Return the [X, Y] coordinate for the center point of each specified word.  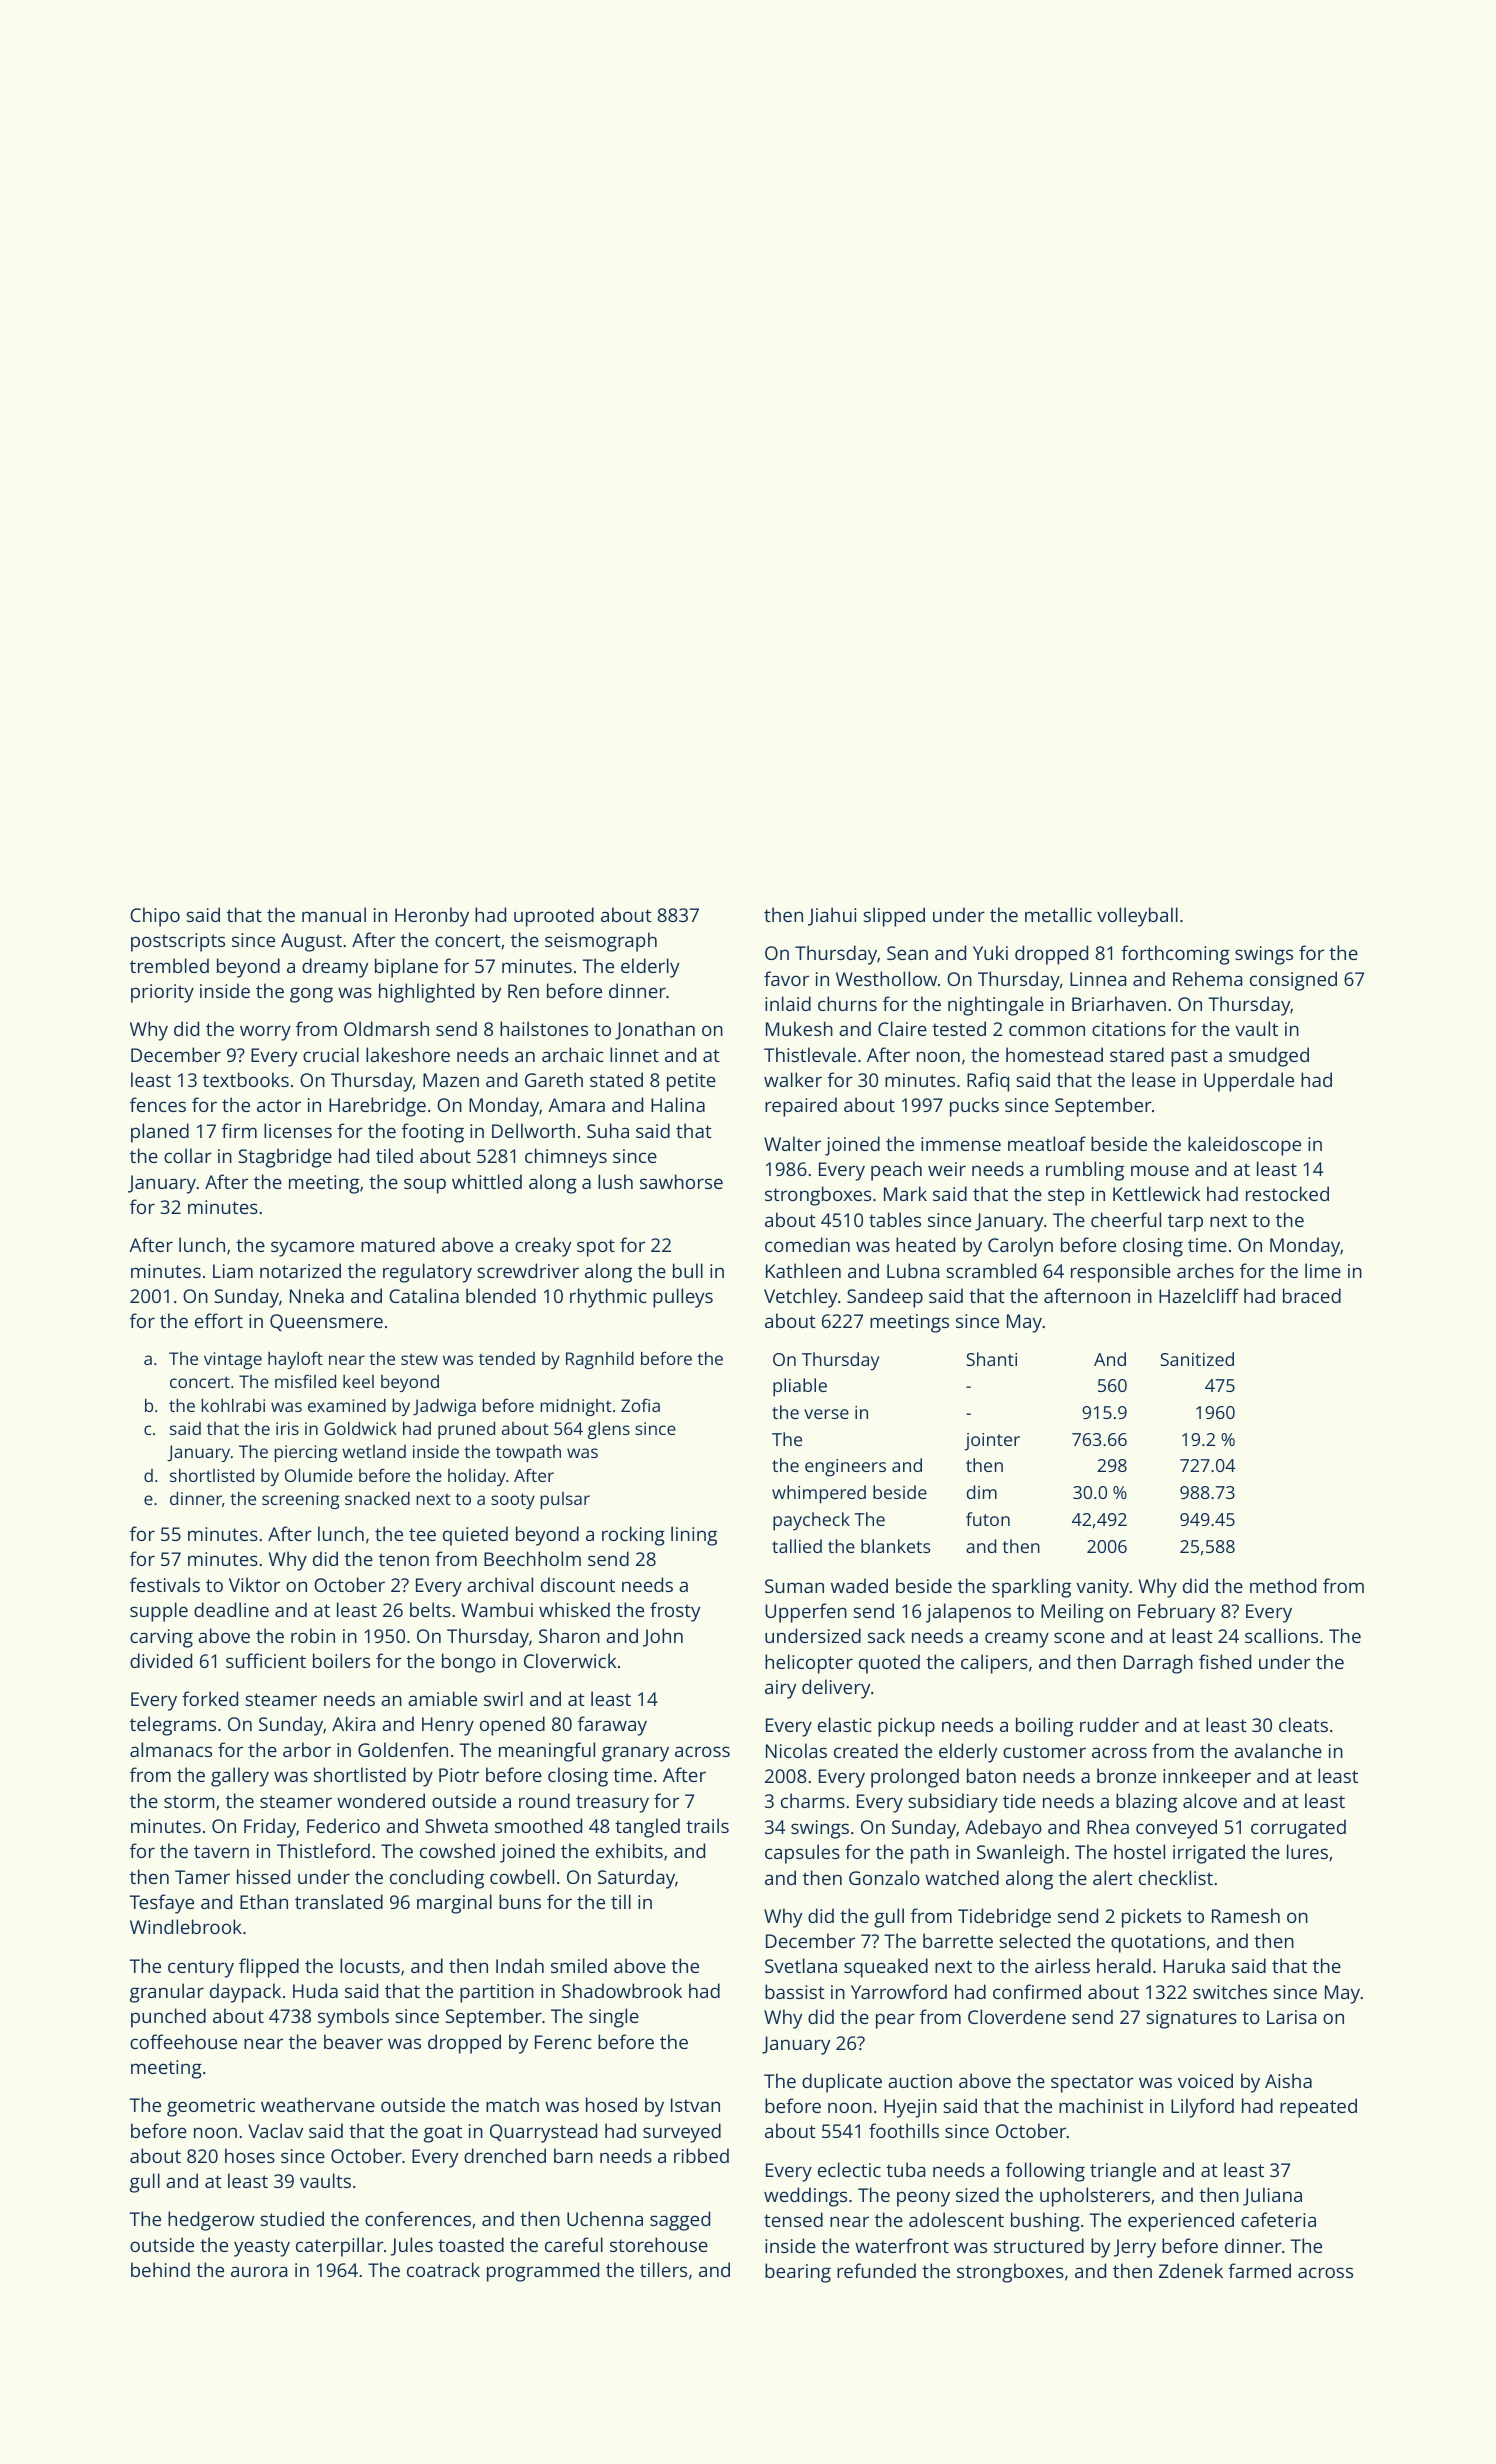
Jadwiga [444, 1407]
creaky [543, 1247]
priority [162, 993]
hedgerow [211, 2221]
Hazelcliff [1199, 1295]
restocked [1287, 1193]
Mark [905, 1193]
